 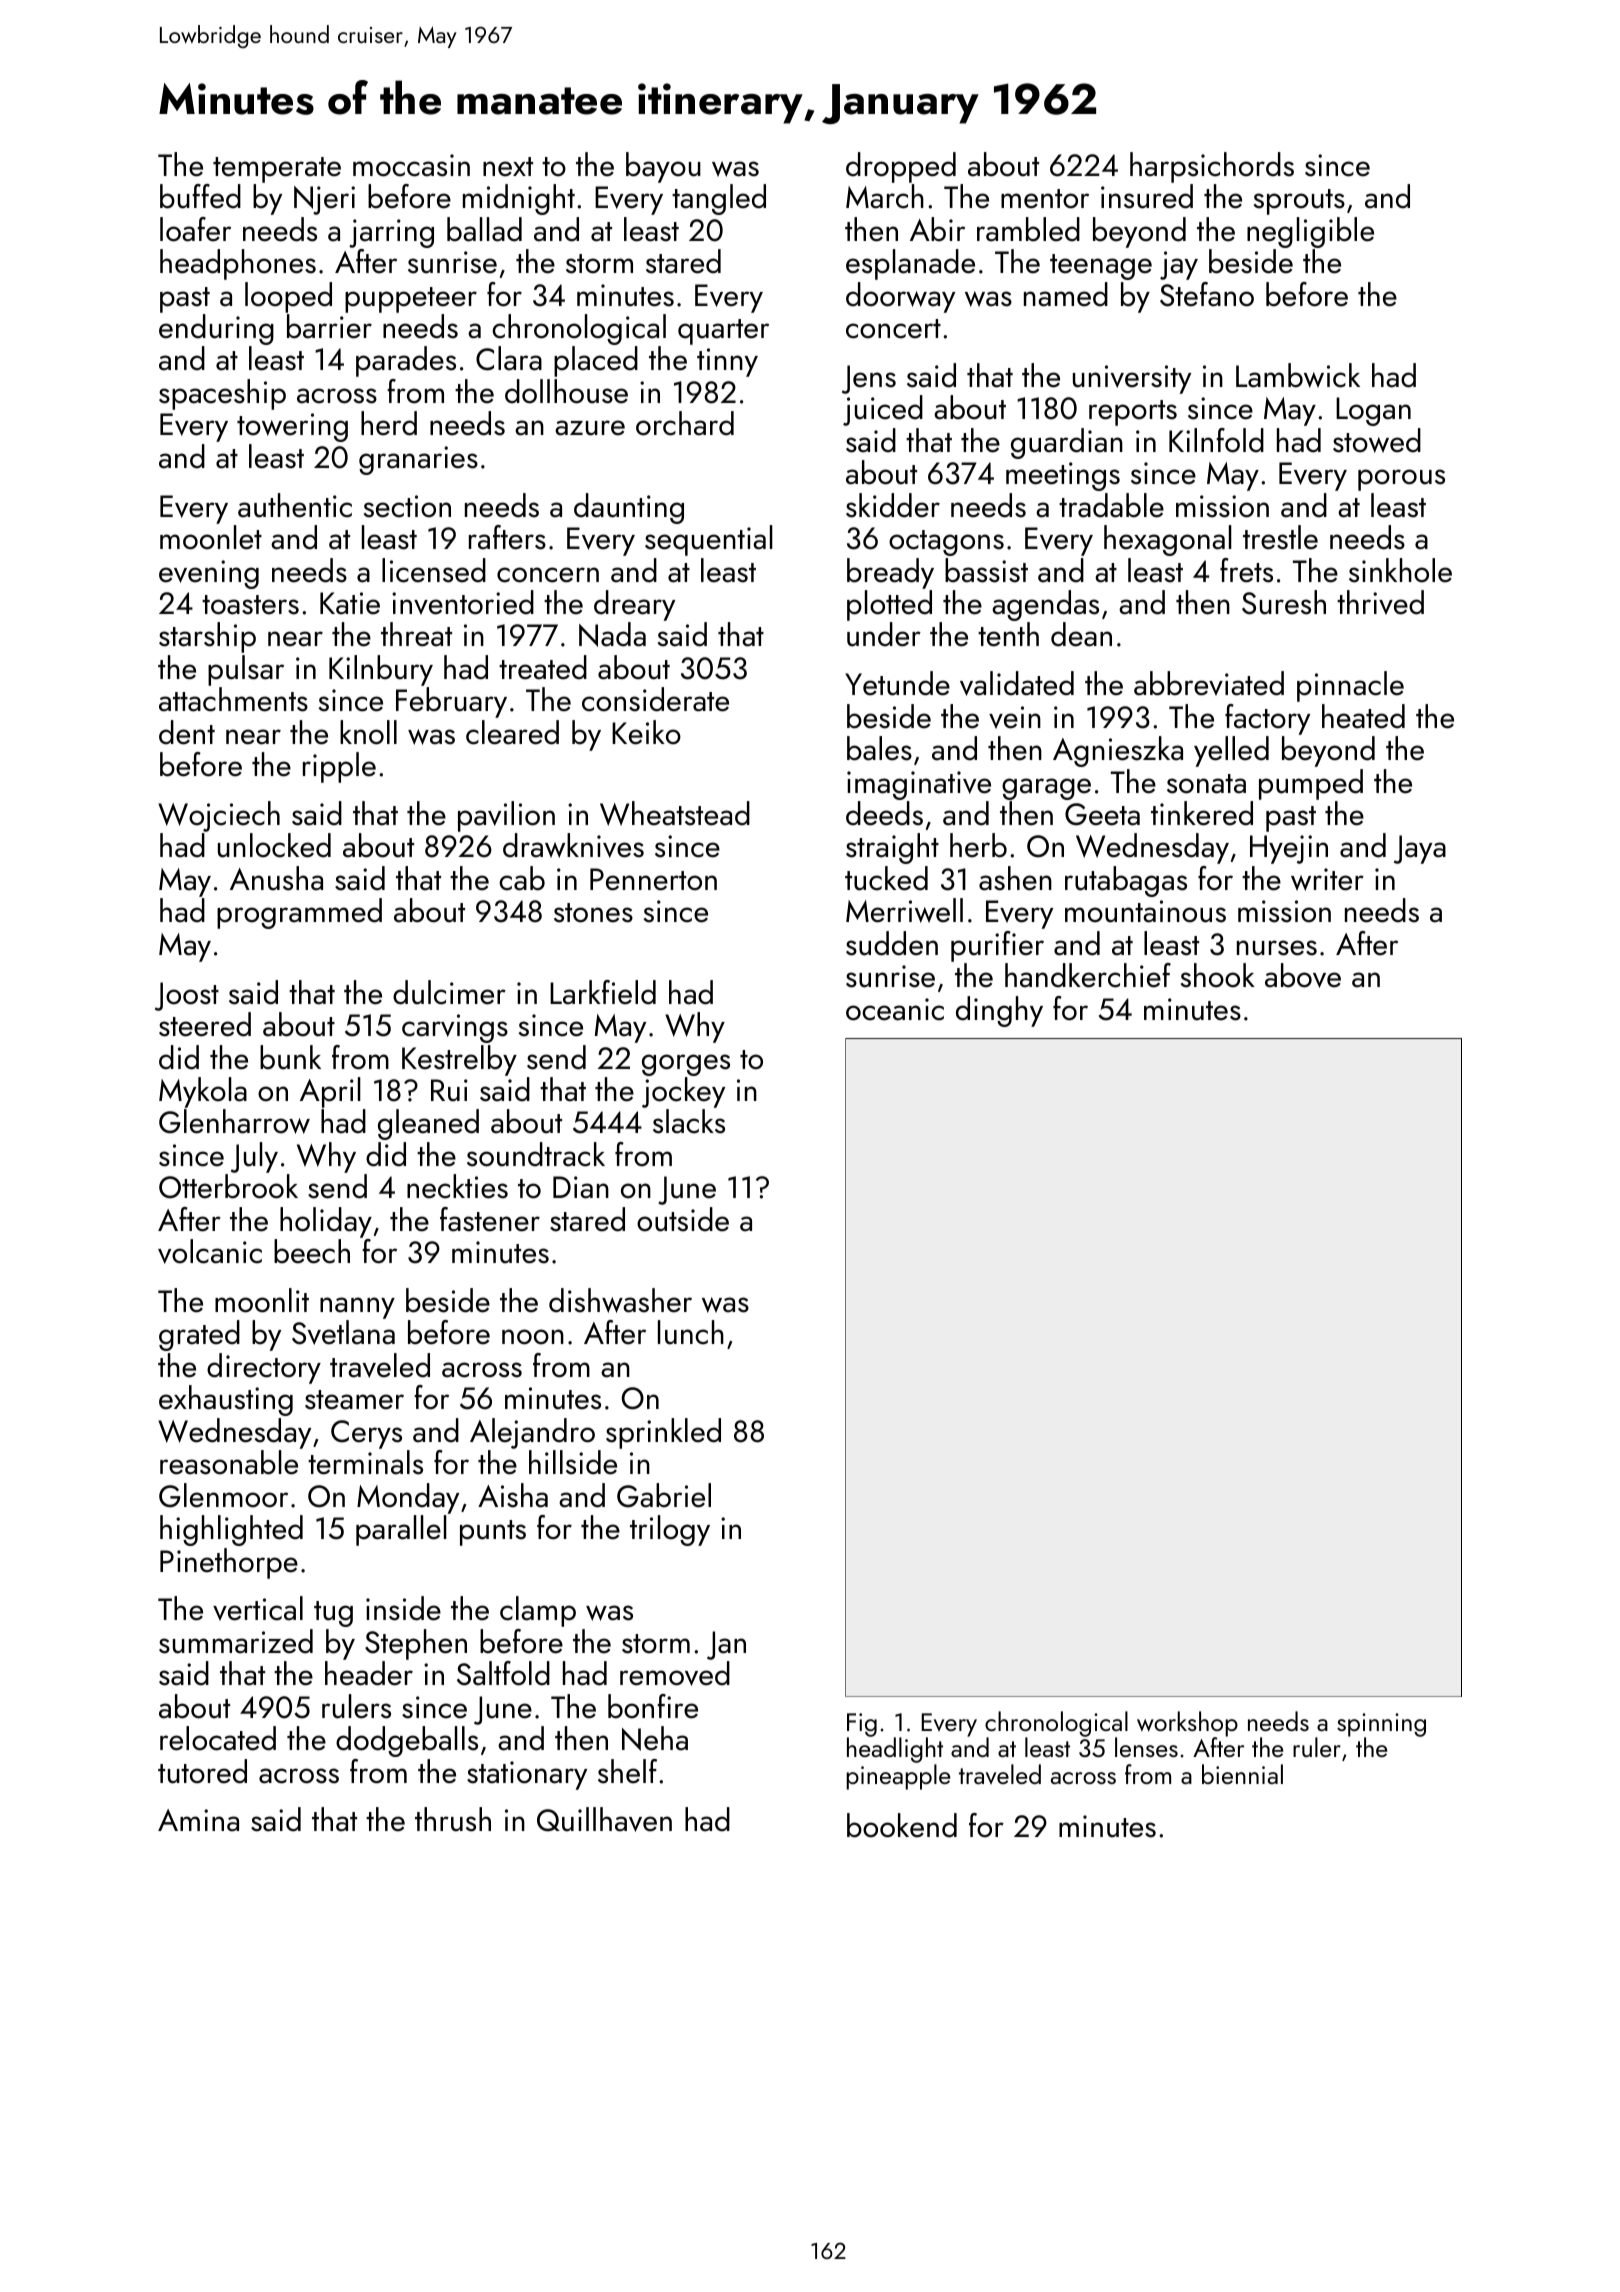 I want to click on Amina, so click(x=198, y=1820).
